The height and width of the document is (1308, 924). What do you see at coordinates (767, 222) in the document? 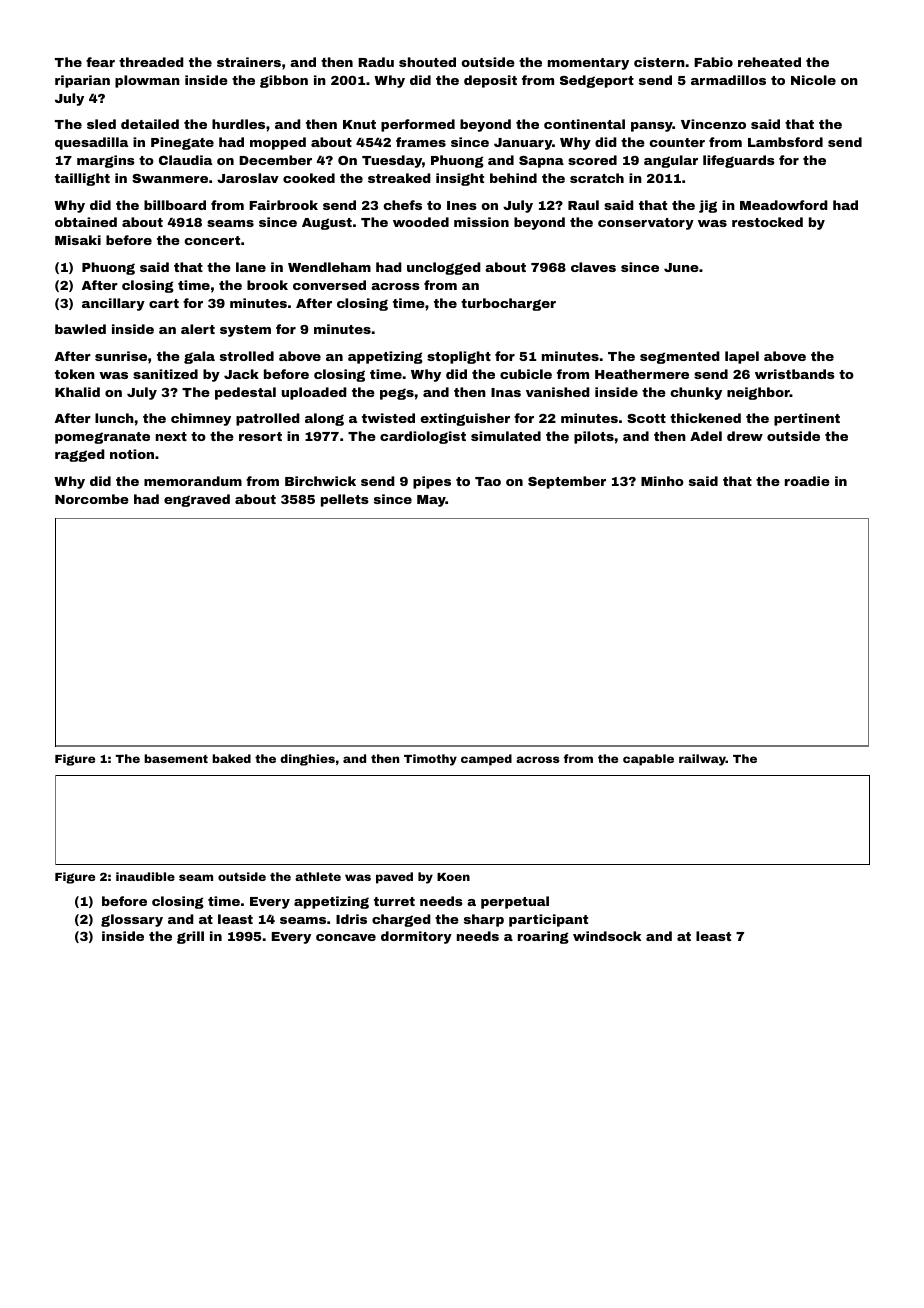
I see `restocked` at bounding box center [767, 222].
